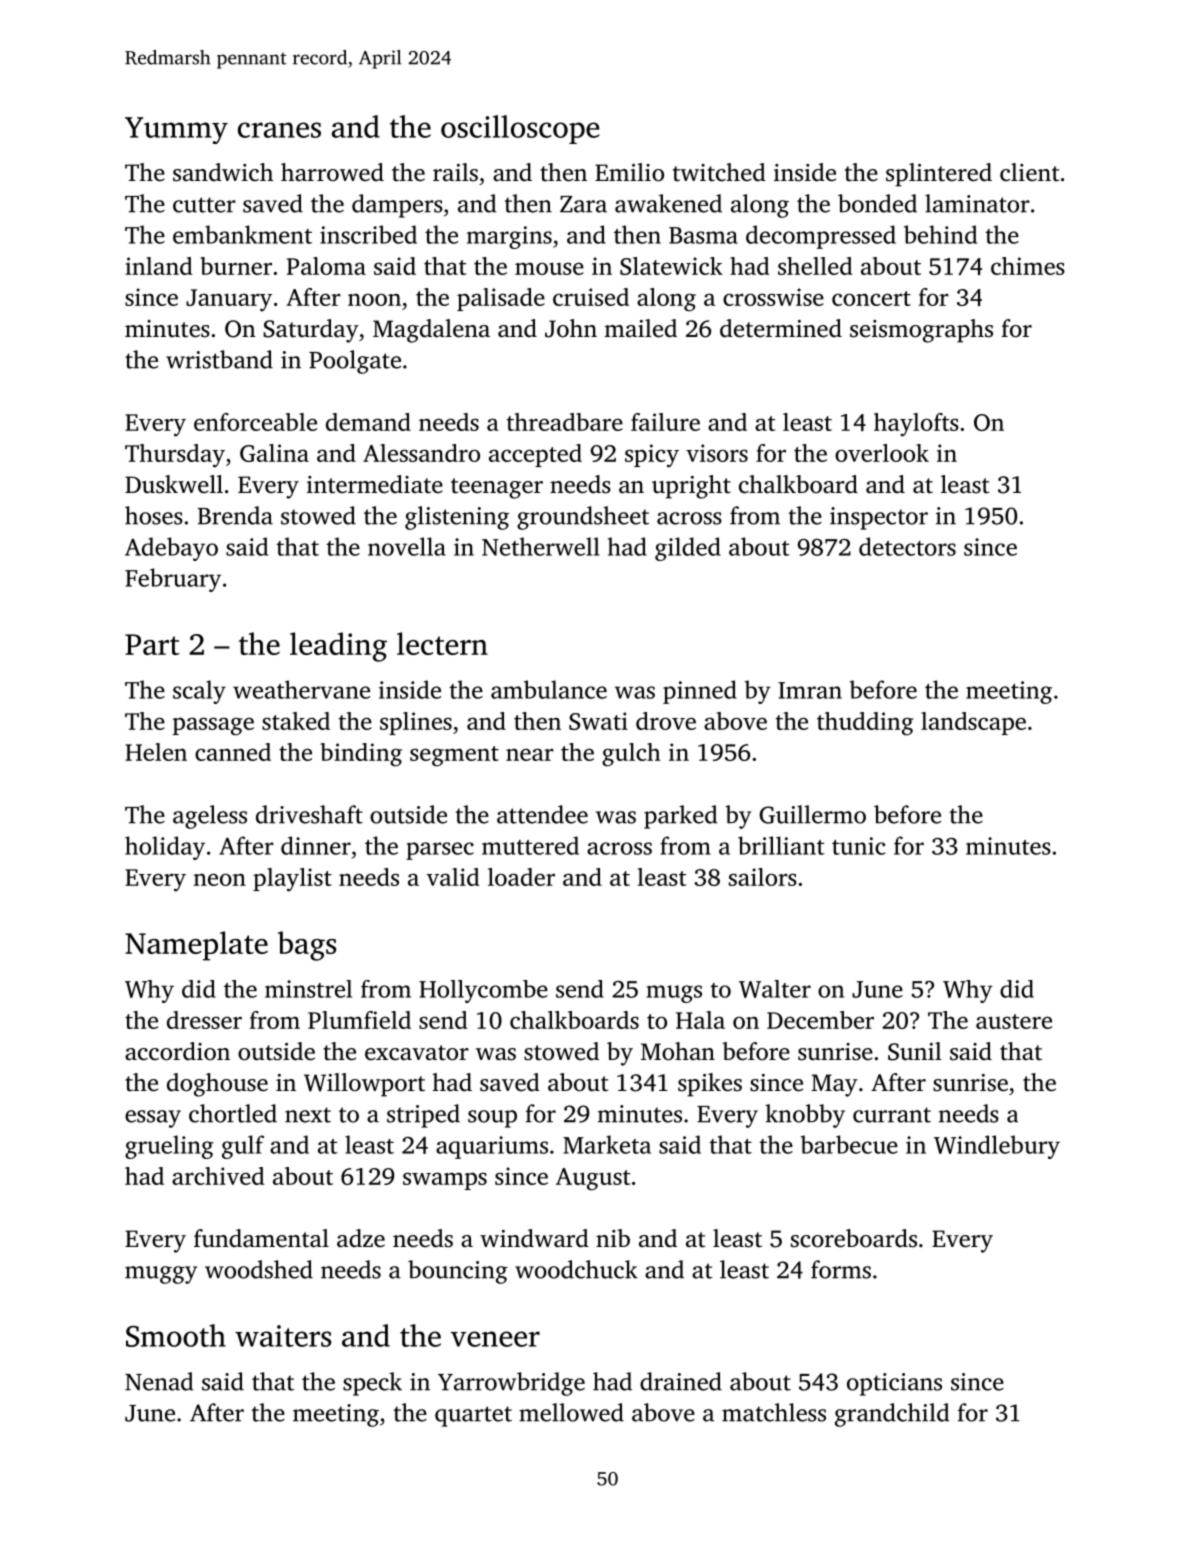 The width and height of the document is (1193, 1544). Describe the element at coordinates (279, 130) in the document. I see `cranes` at that location.
